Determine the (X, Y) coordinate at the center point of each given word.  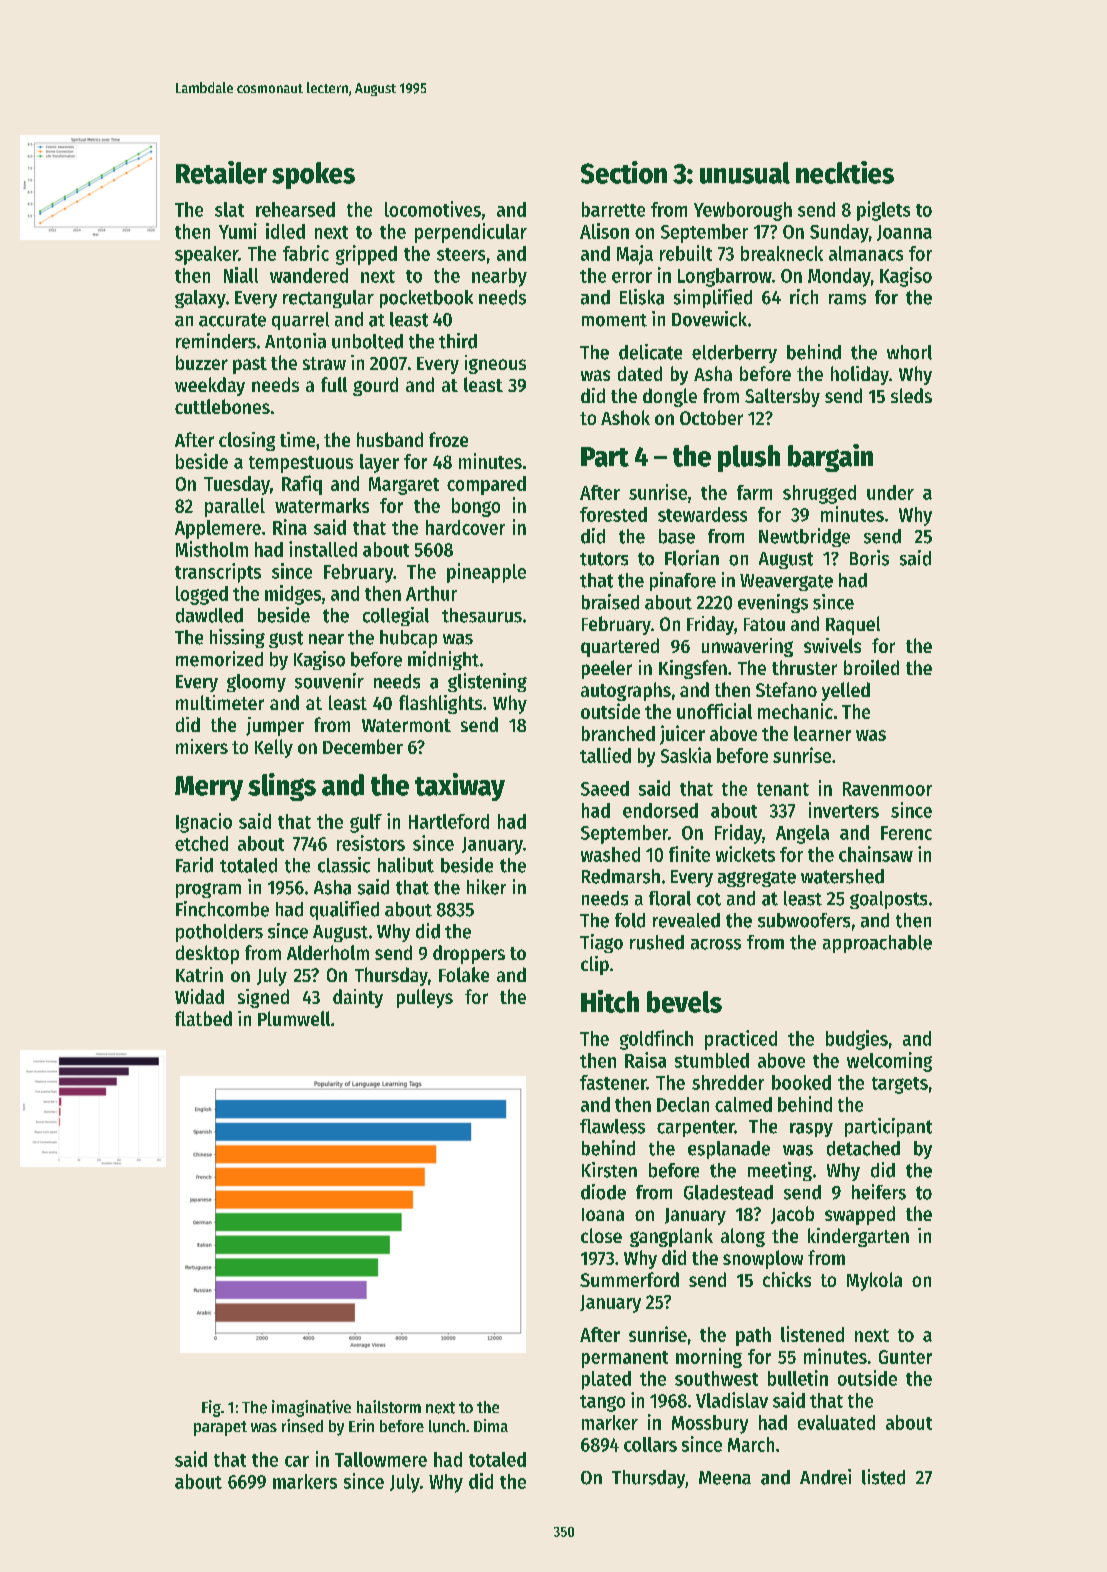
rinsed (302, 1426)
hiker (486, 887)
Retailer (221, 172)
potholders (219, 933)
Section (624, 172)
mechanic (795, 711)
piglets (883, 211)
